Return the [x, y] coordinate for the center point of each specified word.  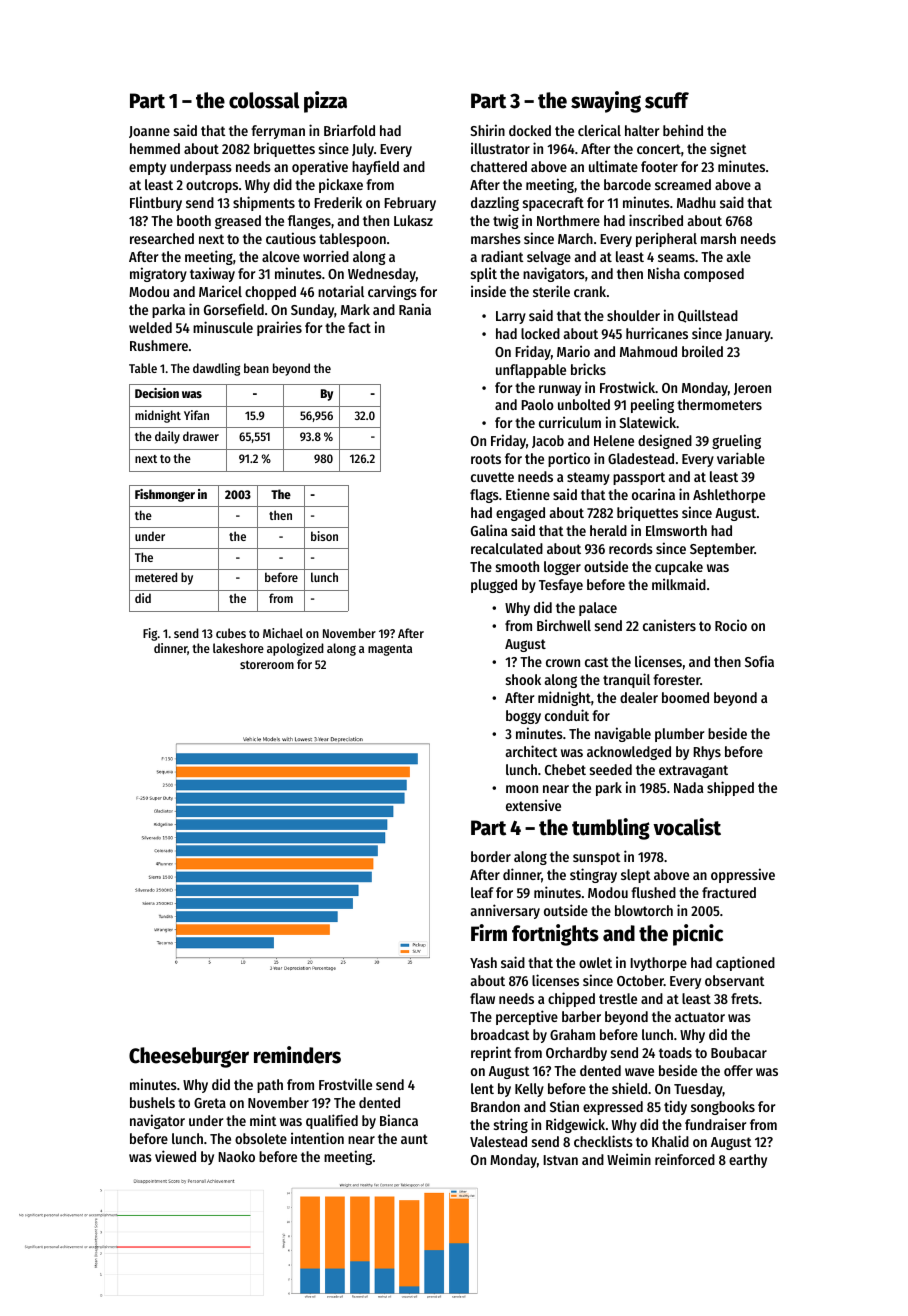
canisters [669, 625]
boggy [523, 717]
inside [488, 291]
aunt [414, 1139]
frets [745, 998]
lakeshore [238, 648]
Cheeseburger [189, 1057]
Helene [614, 440]
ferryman [278, 132]
